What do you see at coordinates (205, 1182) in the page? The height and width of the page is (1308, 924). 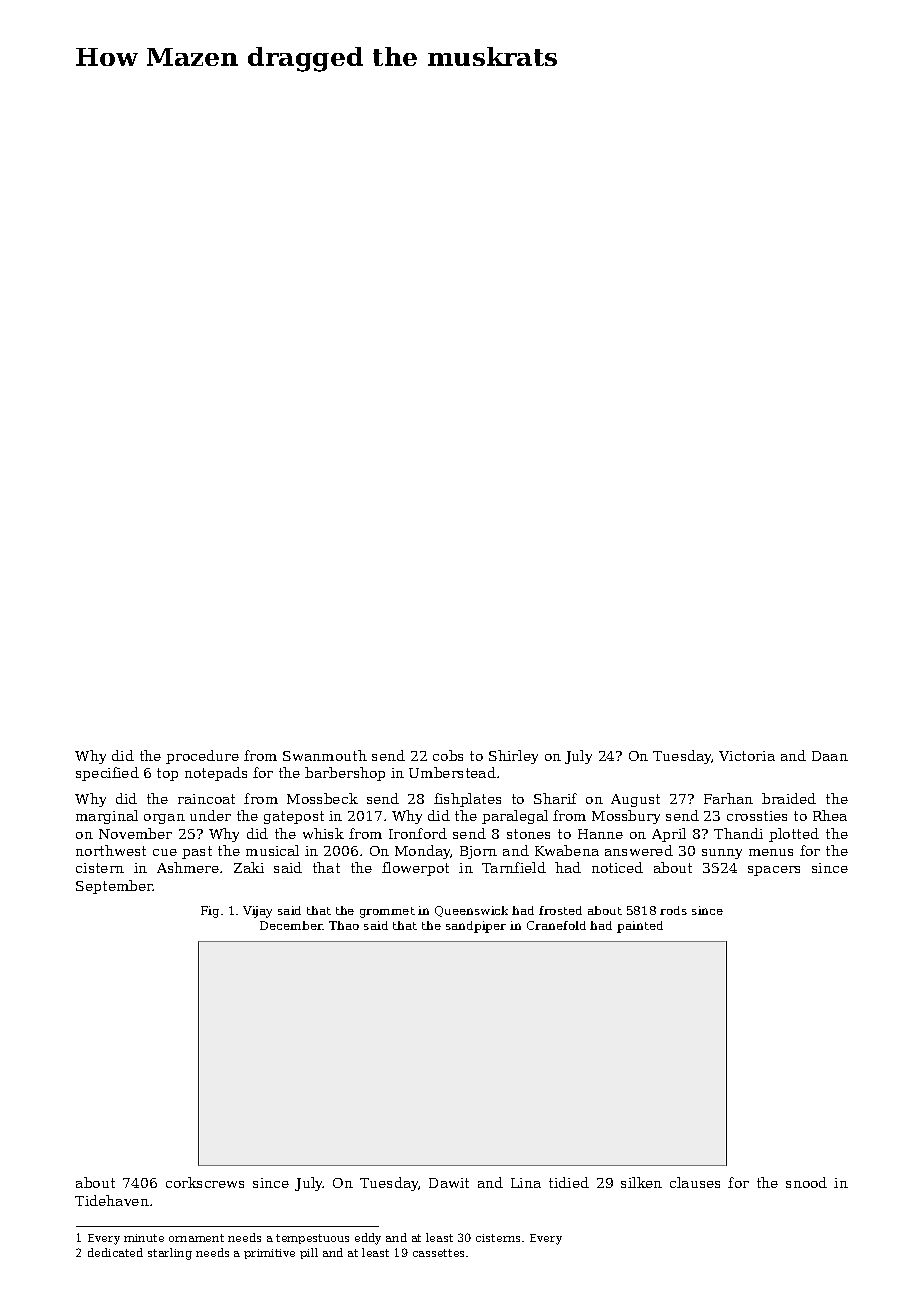 I see `corkscrews` at bounding box center [205, 1182].
